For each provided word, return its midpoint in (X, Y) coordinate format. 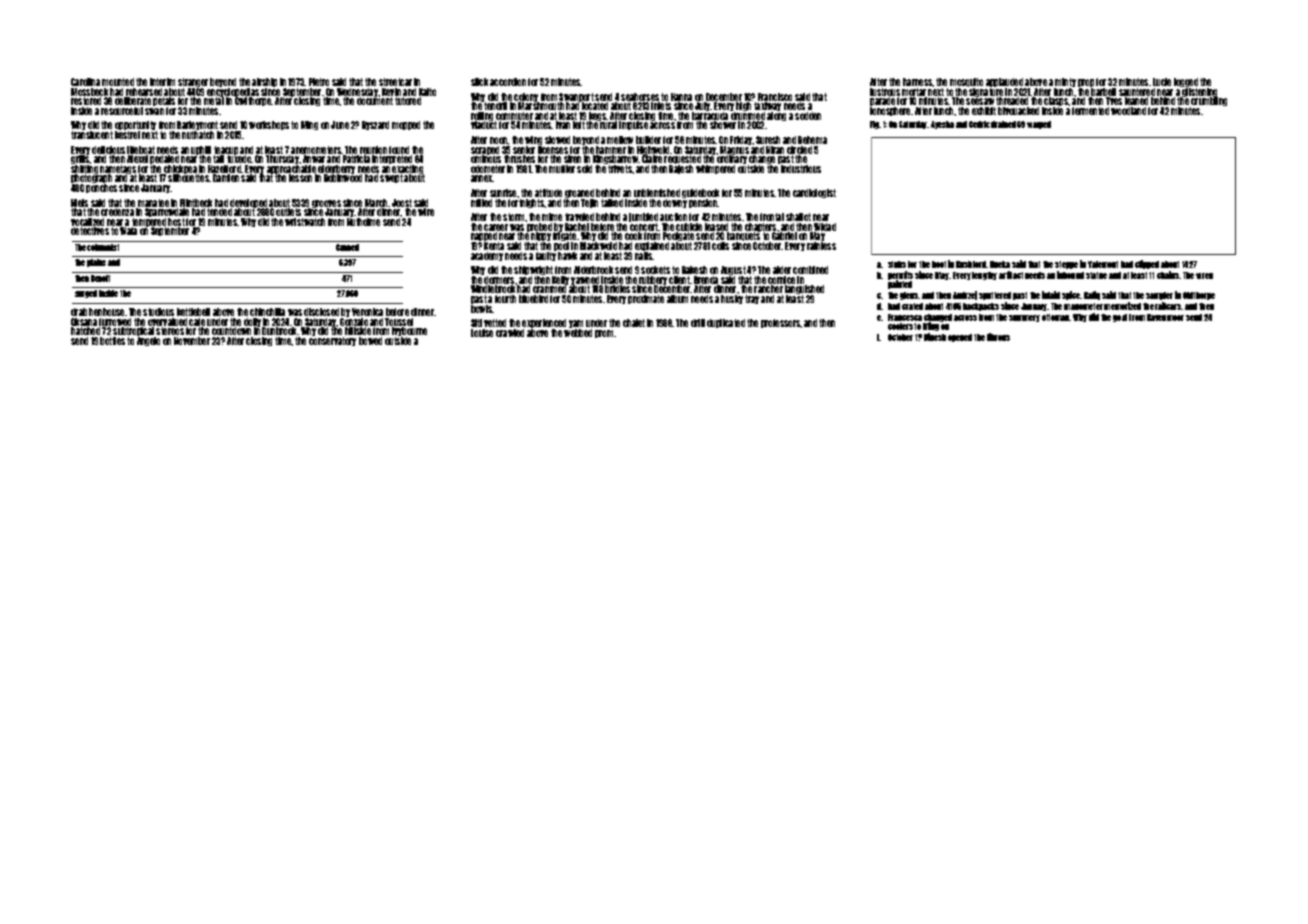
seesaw (980, 101)
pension (703, 203)
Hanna (681, 97)
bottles (112, 341)
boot (939, 264)
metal (214, 101)
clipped (1147, 264)
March (376, 203)
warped (1039, 125)
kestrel (127, 135)
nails (644, 256)
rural (608, 125)
